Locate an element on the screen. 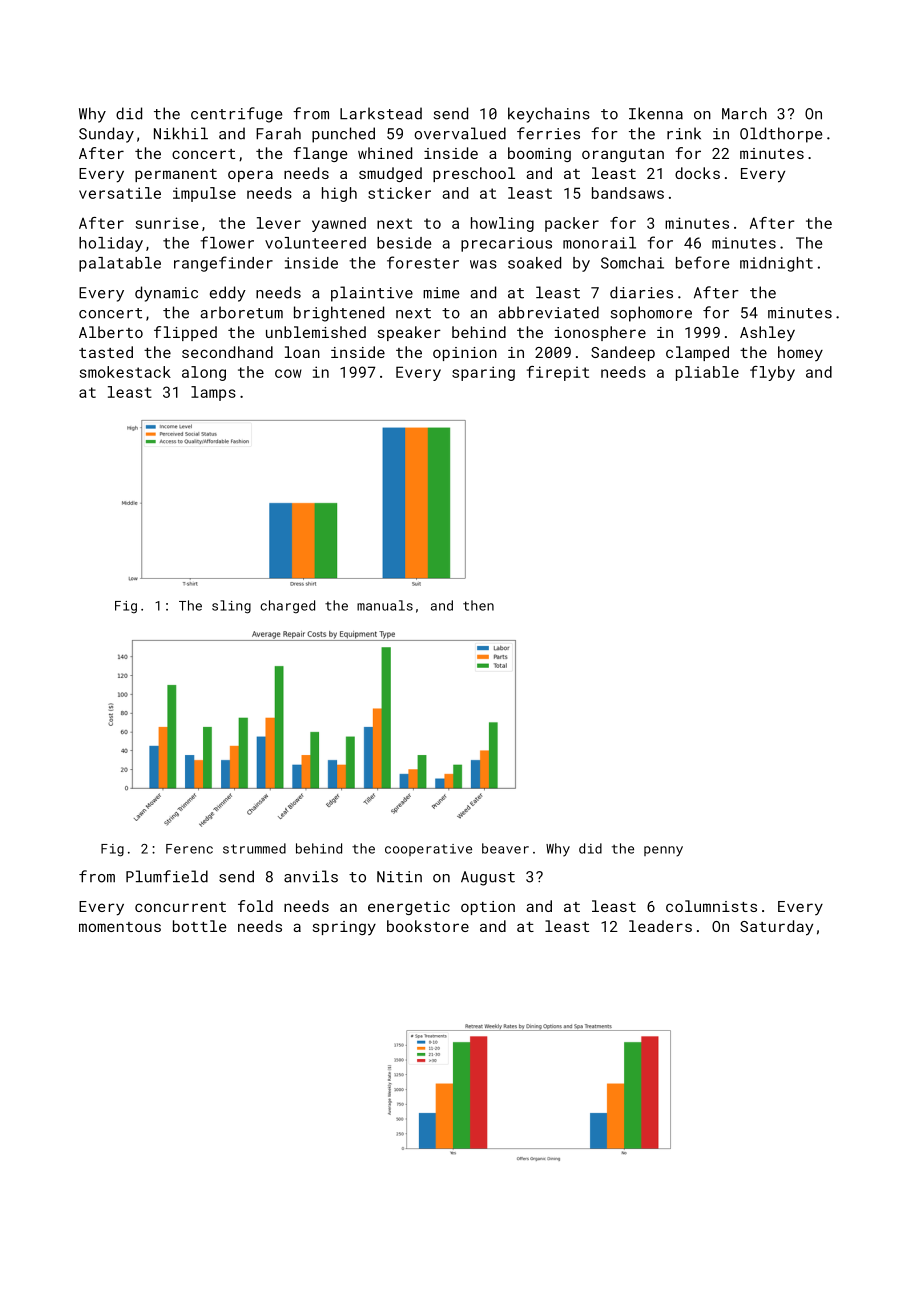 Image resolution: width=924 pixels, height=1308 pixels. flange is located at coordinates (320, 154).
